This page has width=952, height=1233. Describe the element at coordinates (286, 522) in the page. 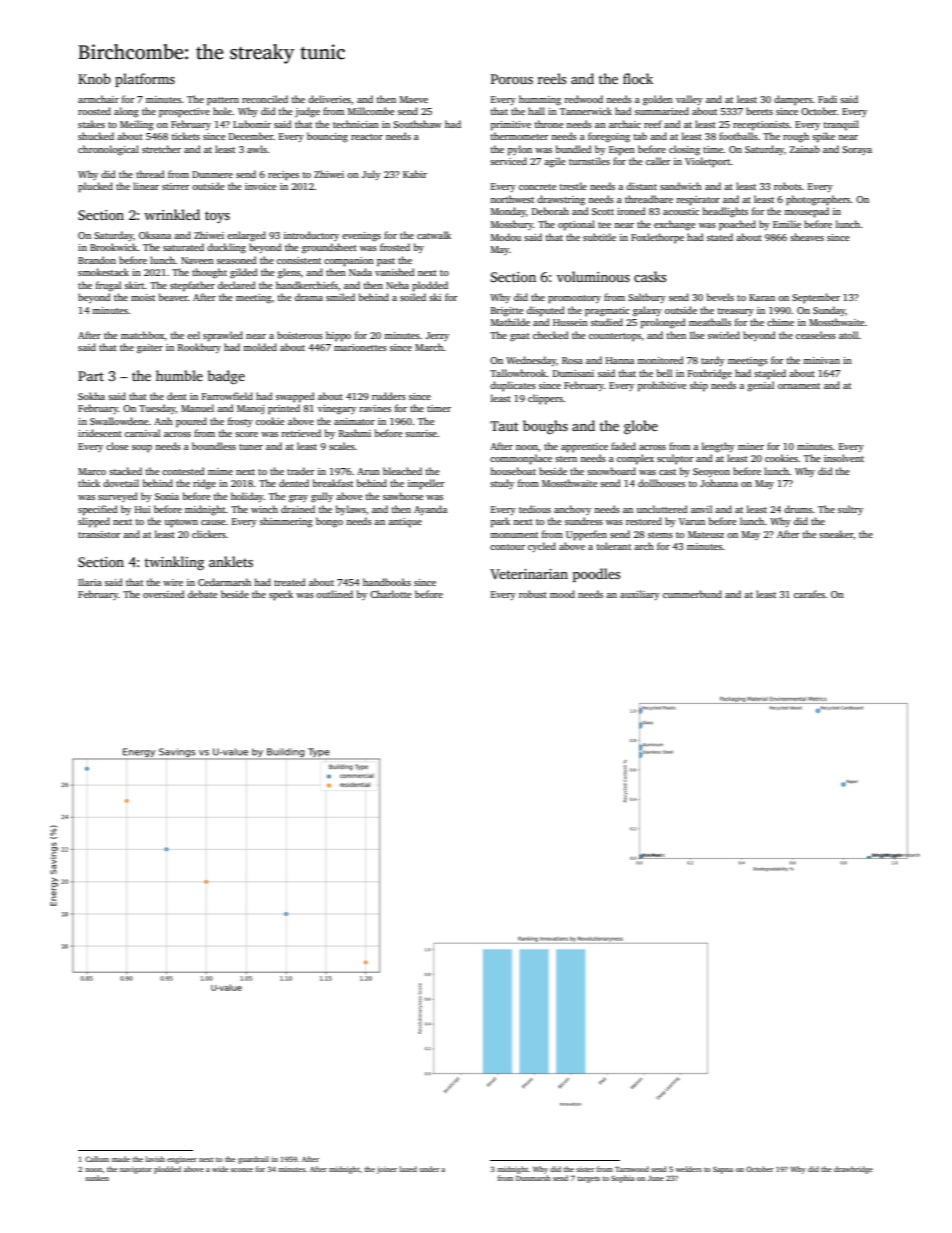

I see `shimmering` at that location.
